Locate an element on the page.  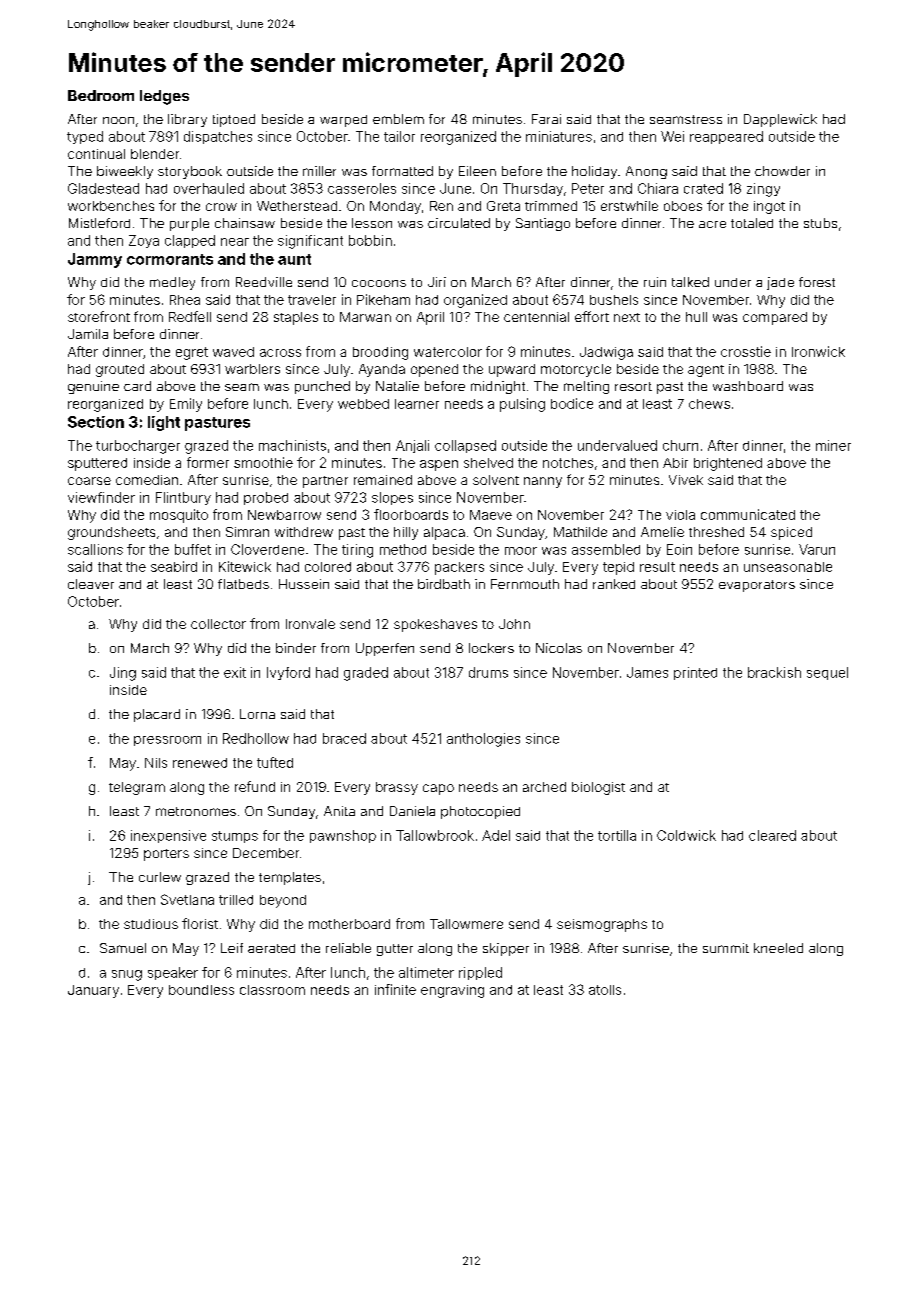
Wetherstead is located at coordinates (297, 206).
